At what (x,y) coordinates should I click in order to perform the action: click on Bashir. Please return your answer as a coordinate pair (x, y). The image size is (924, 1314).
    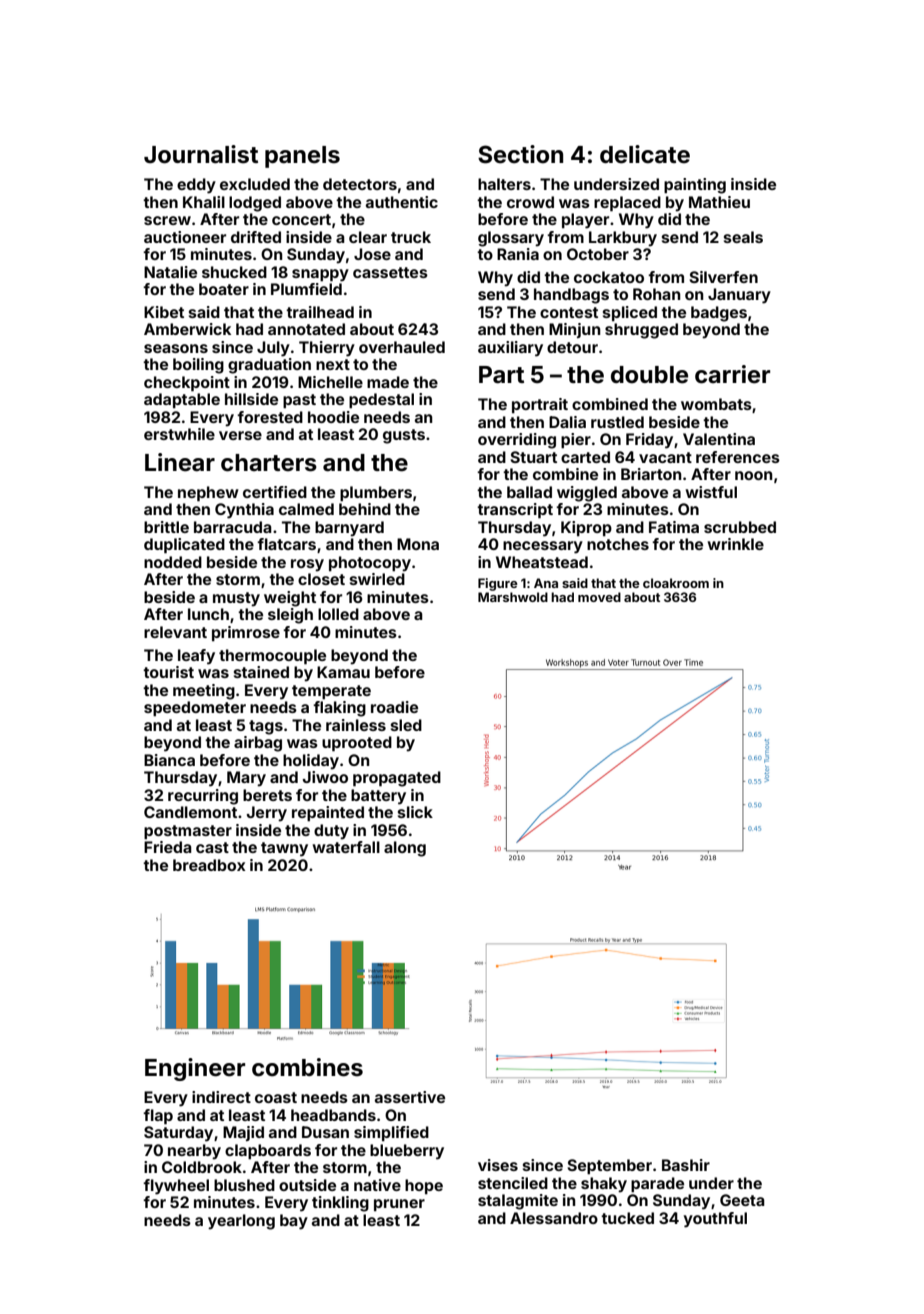
    Looking at the image, I should click on (686, 1165).
